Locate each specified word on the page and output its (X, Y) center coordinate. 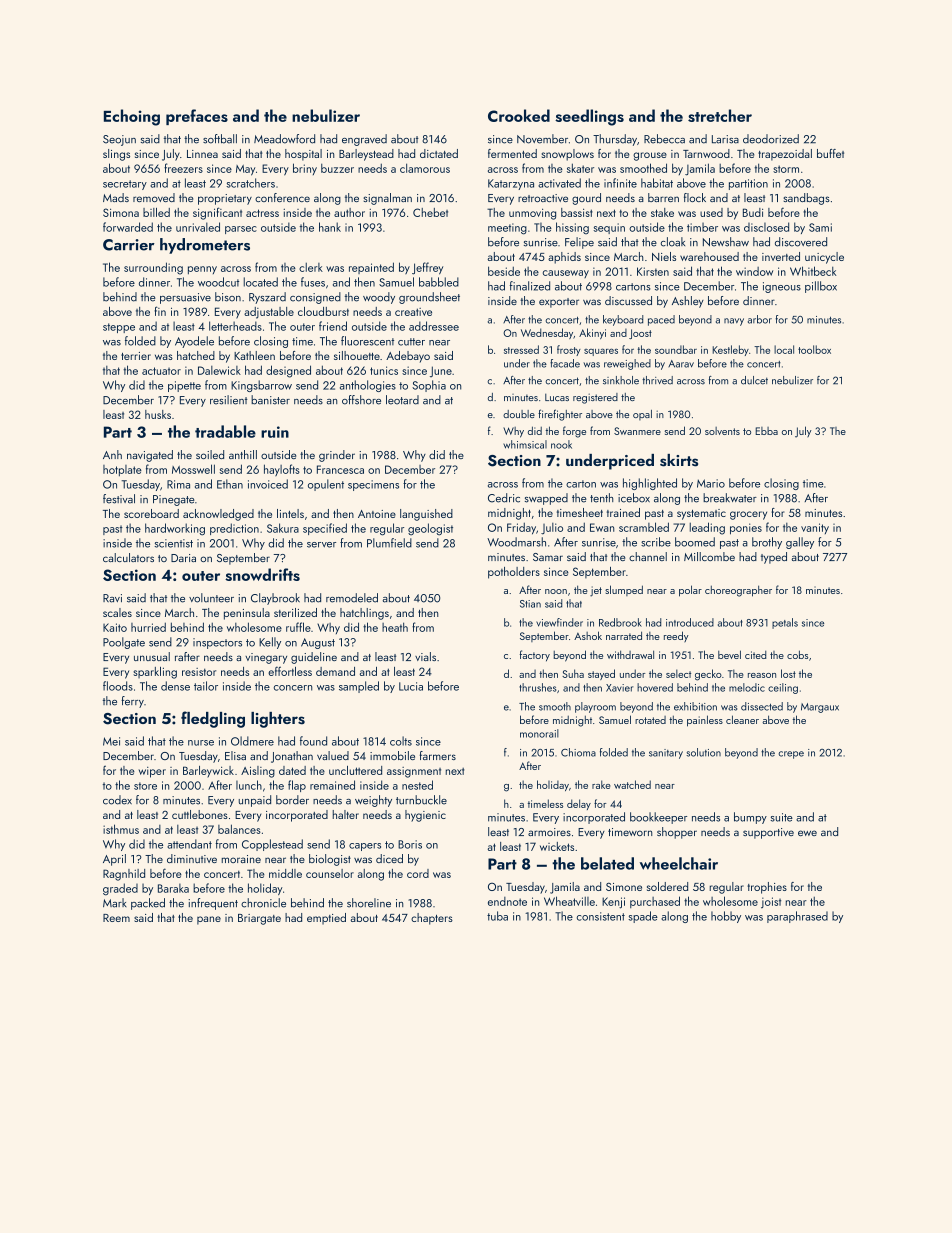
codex (117, 800)
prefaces (197, 117)
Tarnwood (706, 153)
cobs (797, 654)
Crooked (519, 115)
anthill (243, 454)
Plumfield (389, 543)
